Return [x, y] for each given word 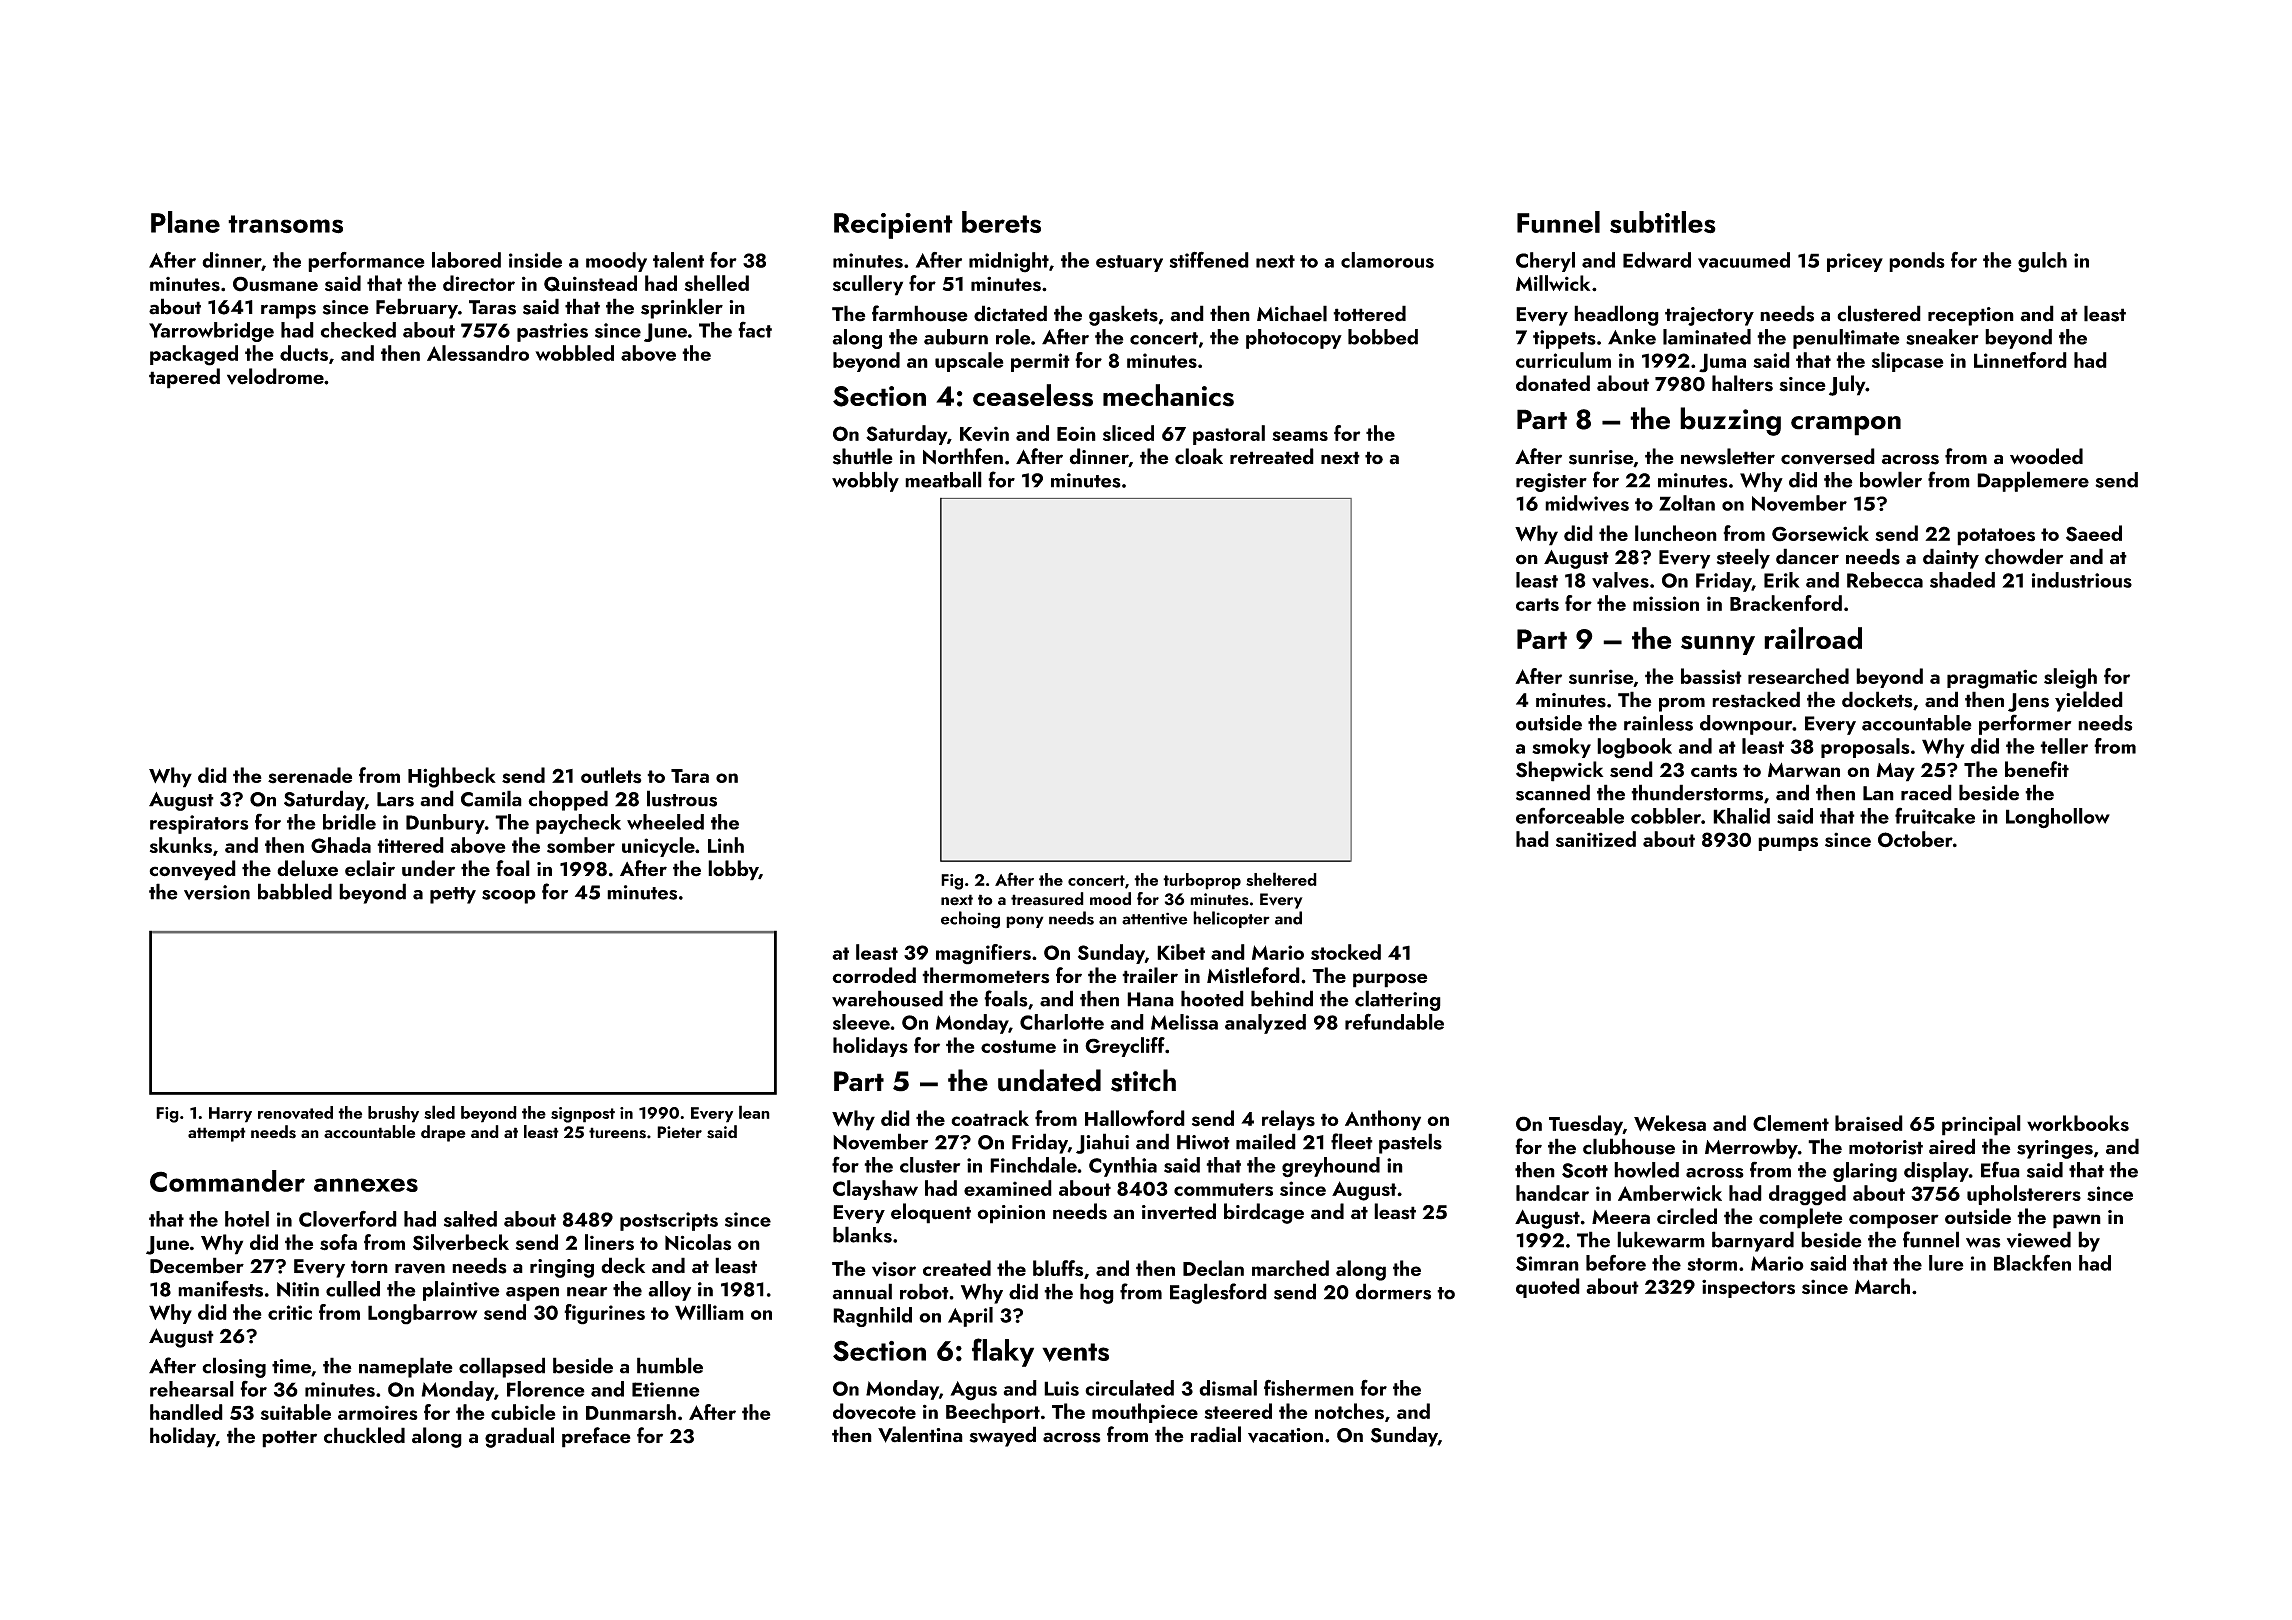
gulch [2042, 262]
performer [2025, 724]
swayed [1002, 1436]
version [217, 892]
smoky [1561, 748]
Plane [185, 222]
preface [596, 1437]
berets [1001, 222]
